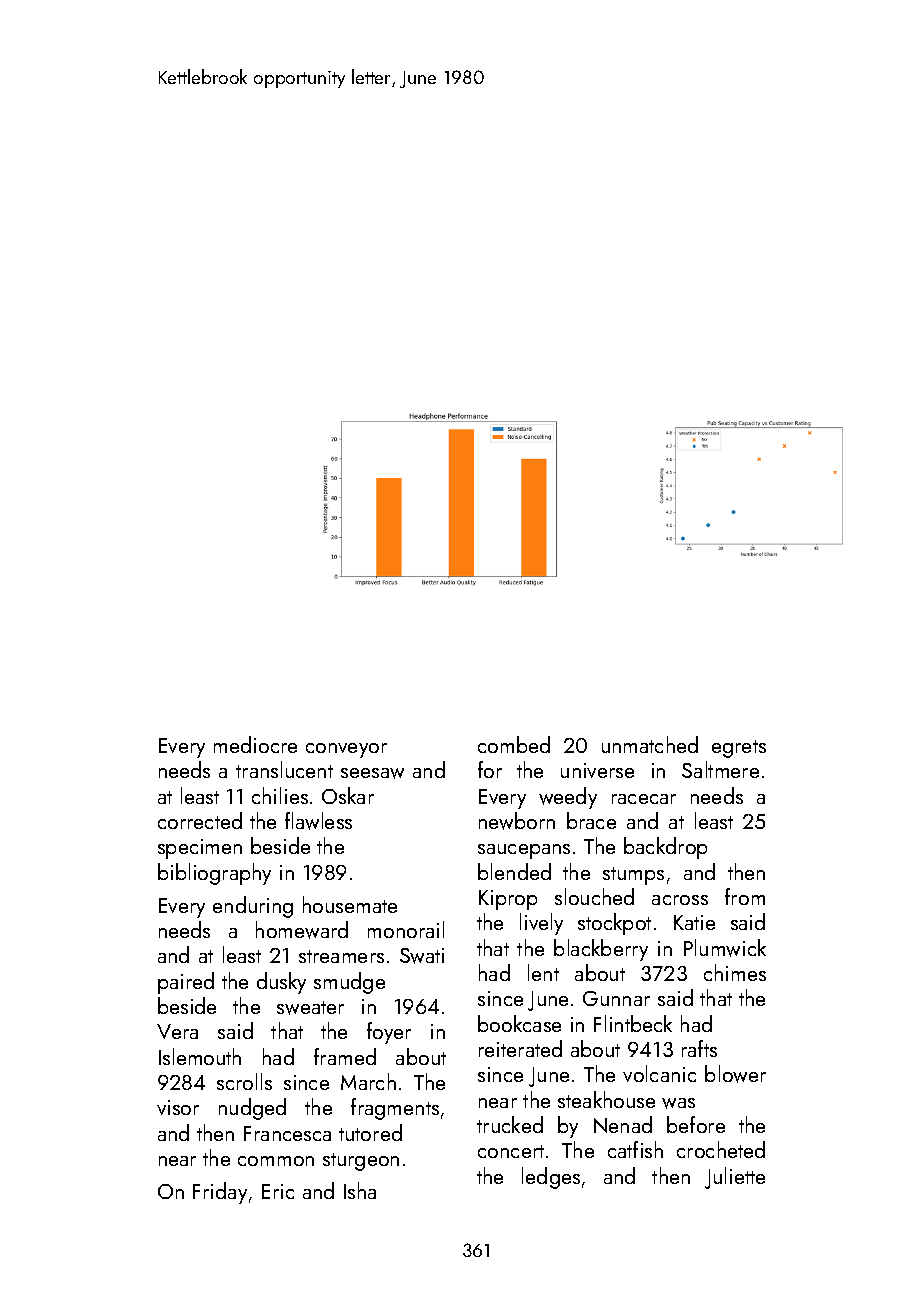  Describe the element at coordinates (360, 1190) in the screenshot. I see `Isha` at that location.
